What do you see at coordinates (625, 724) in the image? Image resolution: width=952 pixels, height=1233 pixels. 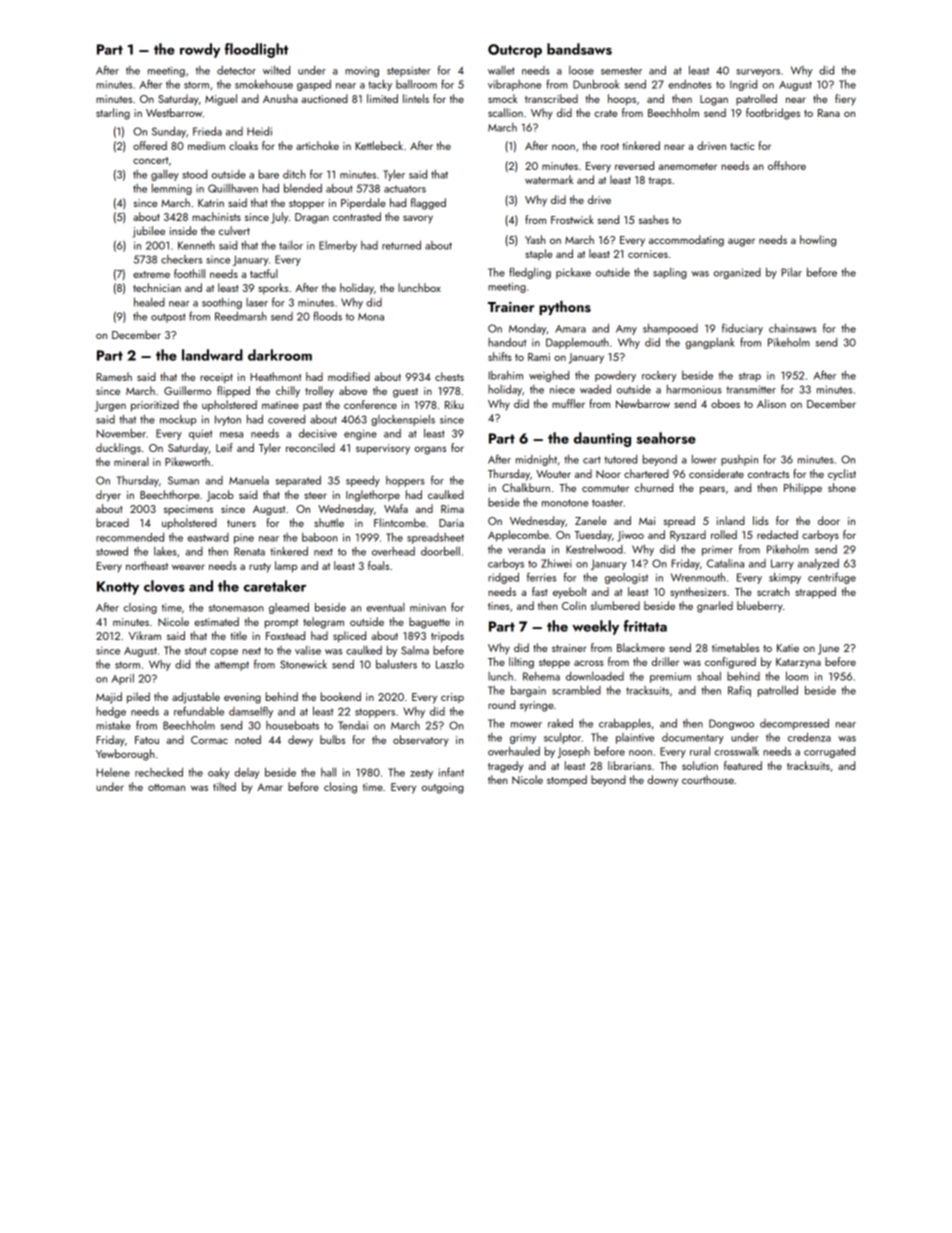 I see `crabapples` at bounding box center [625, 724].
